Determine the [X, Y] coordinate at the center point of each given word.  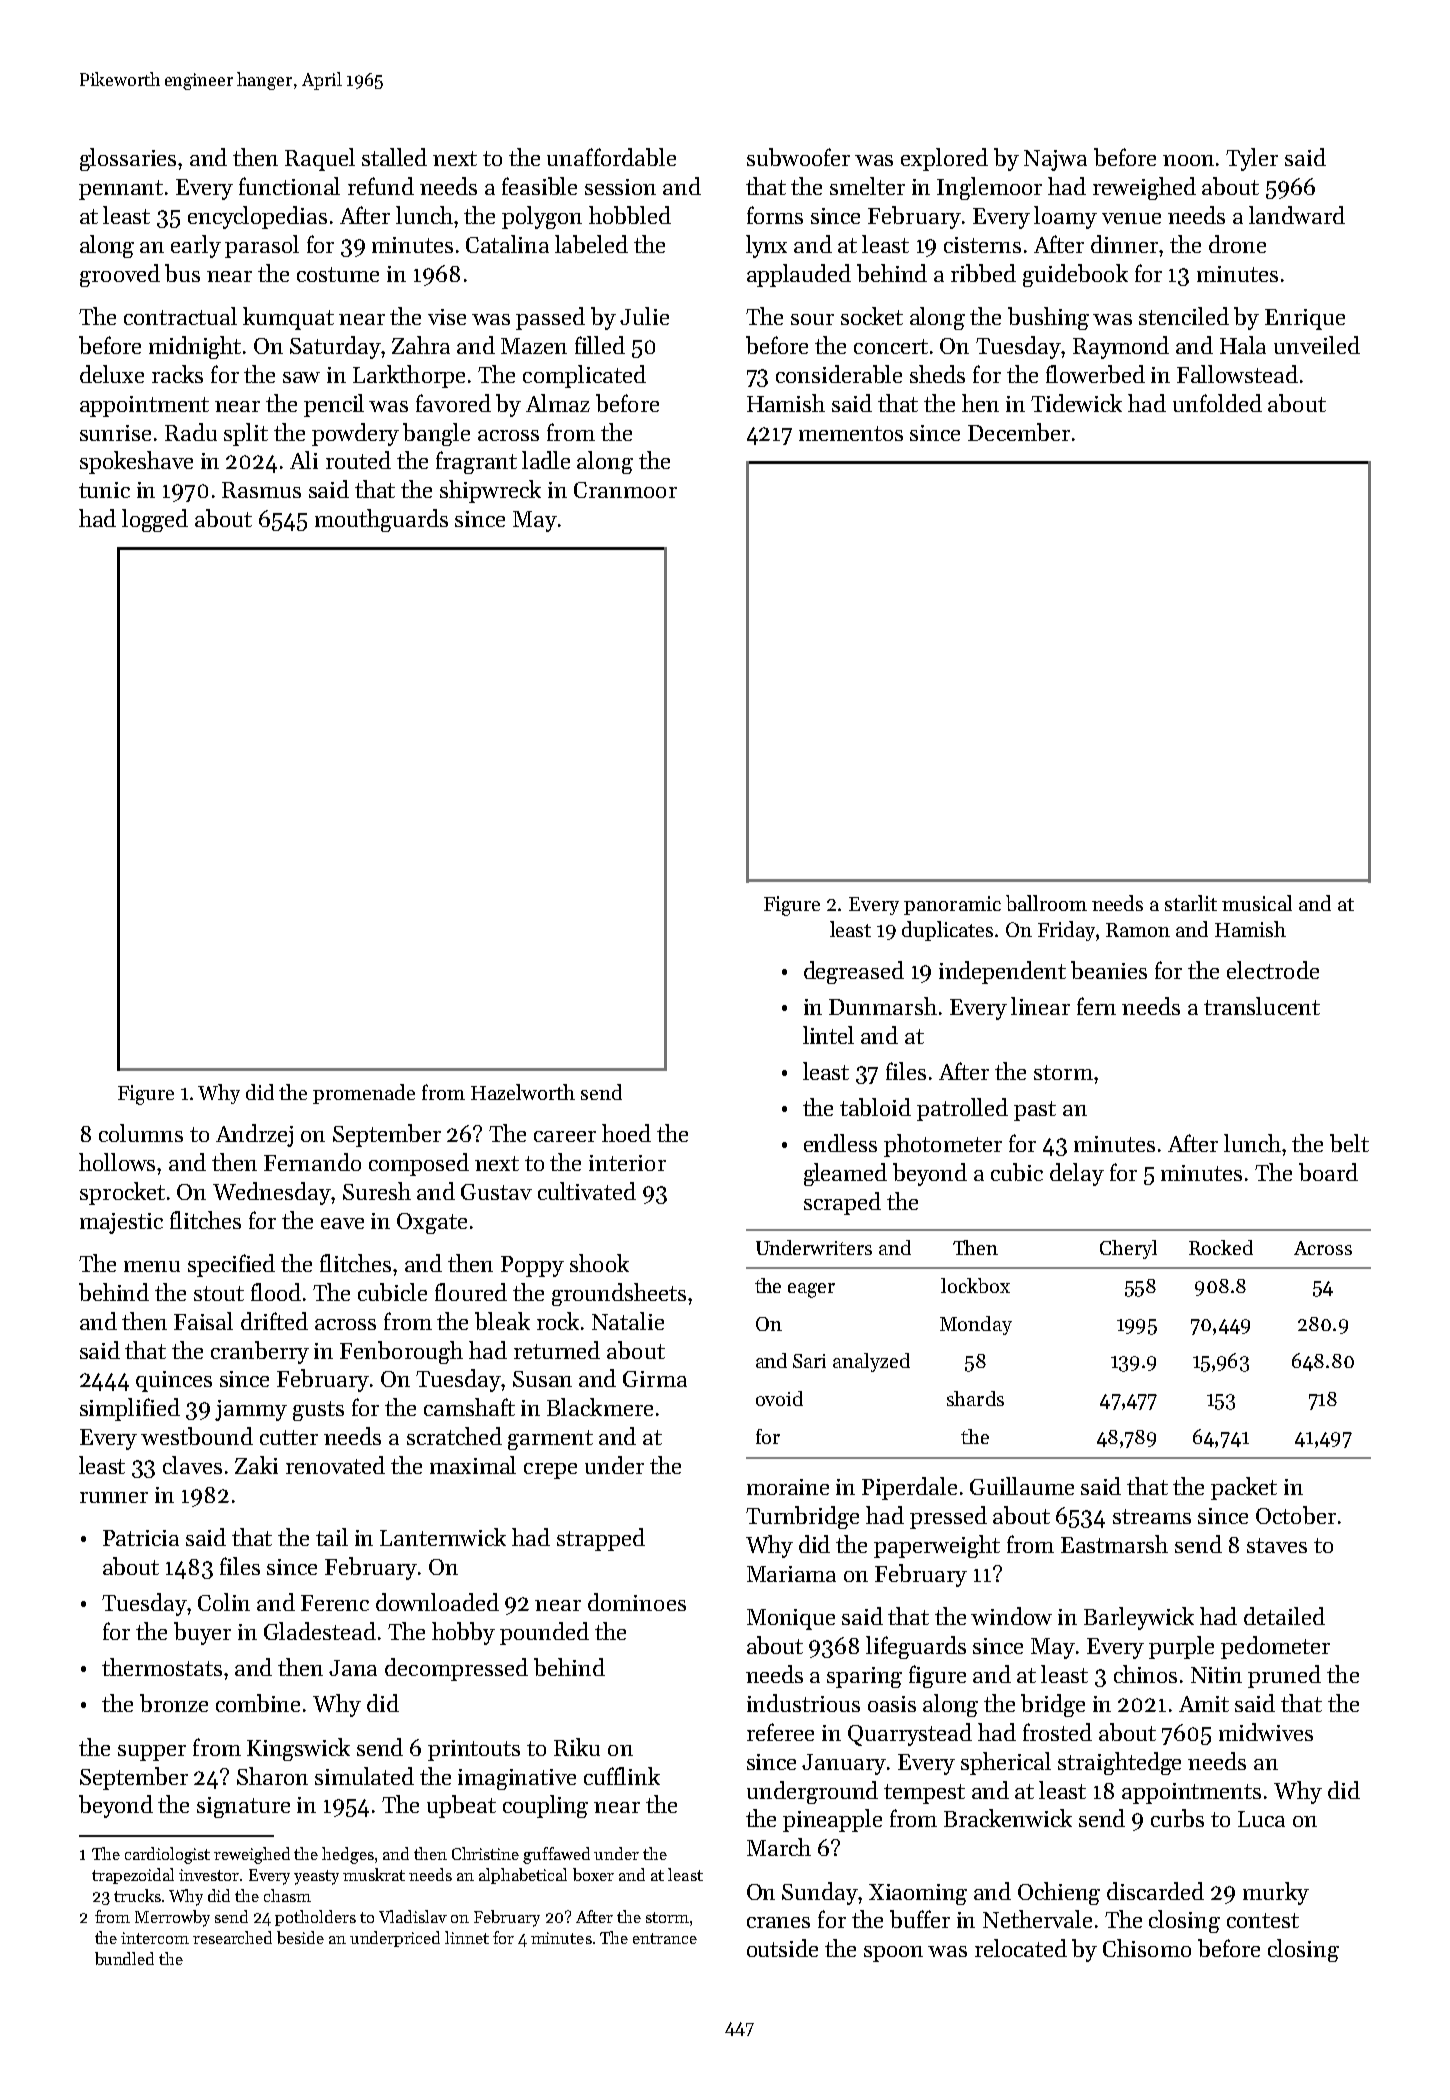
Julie [644, 316]
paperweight [937, 1546]
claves [192, 1465]
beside [300, 1937]
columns [141, 1133]
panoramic [952, 905]
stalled [394, 157]
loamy [1065, 217]
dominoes [637, 1602]
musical [1257, 903]
